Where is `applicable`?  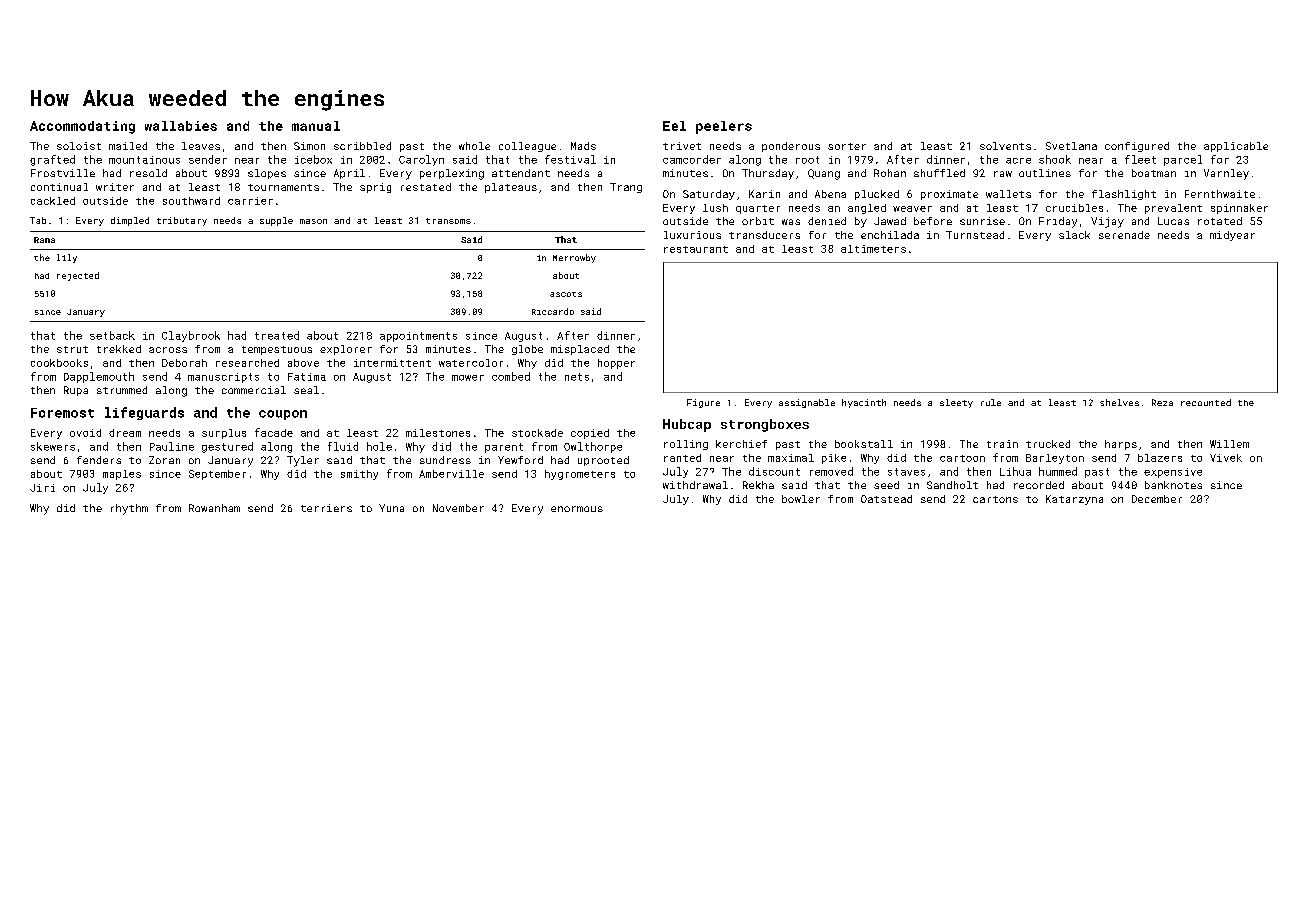 applicable is located at coordinates (1236, 147).
